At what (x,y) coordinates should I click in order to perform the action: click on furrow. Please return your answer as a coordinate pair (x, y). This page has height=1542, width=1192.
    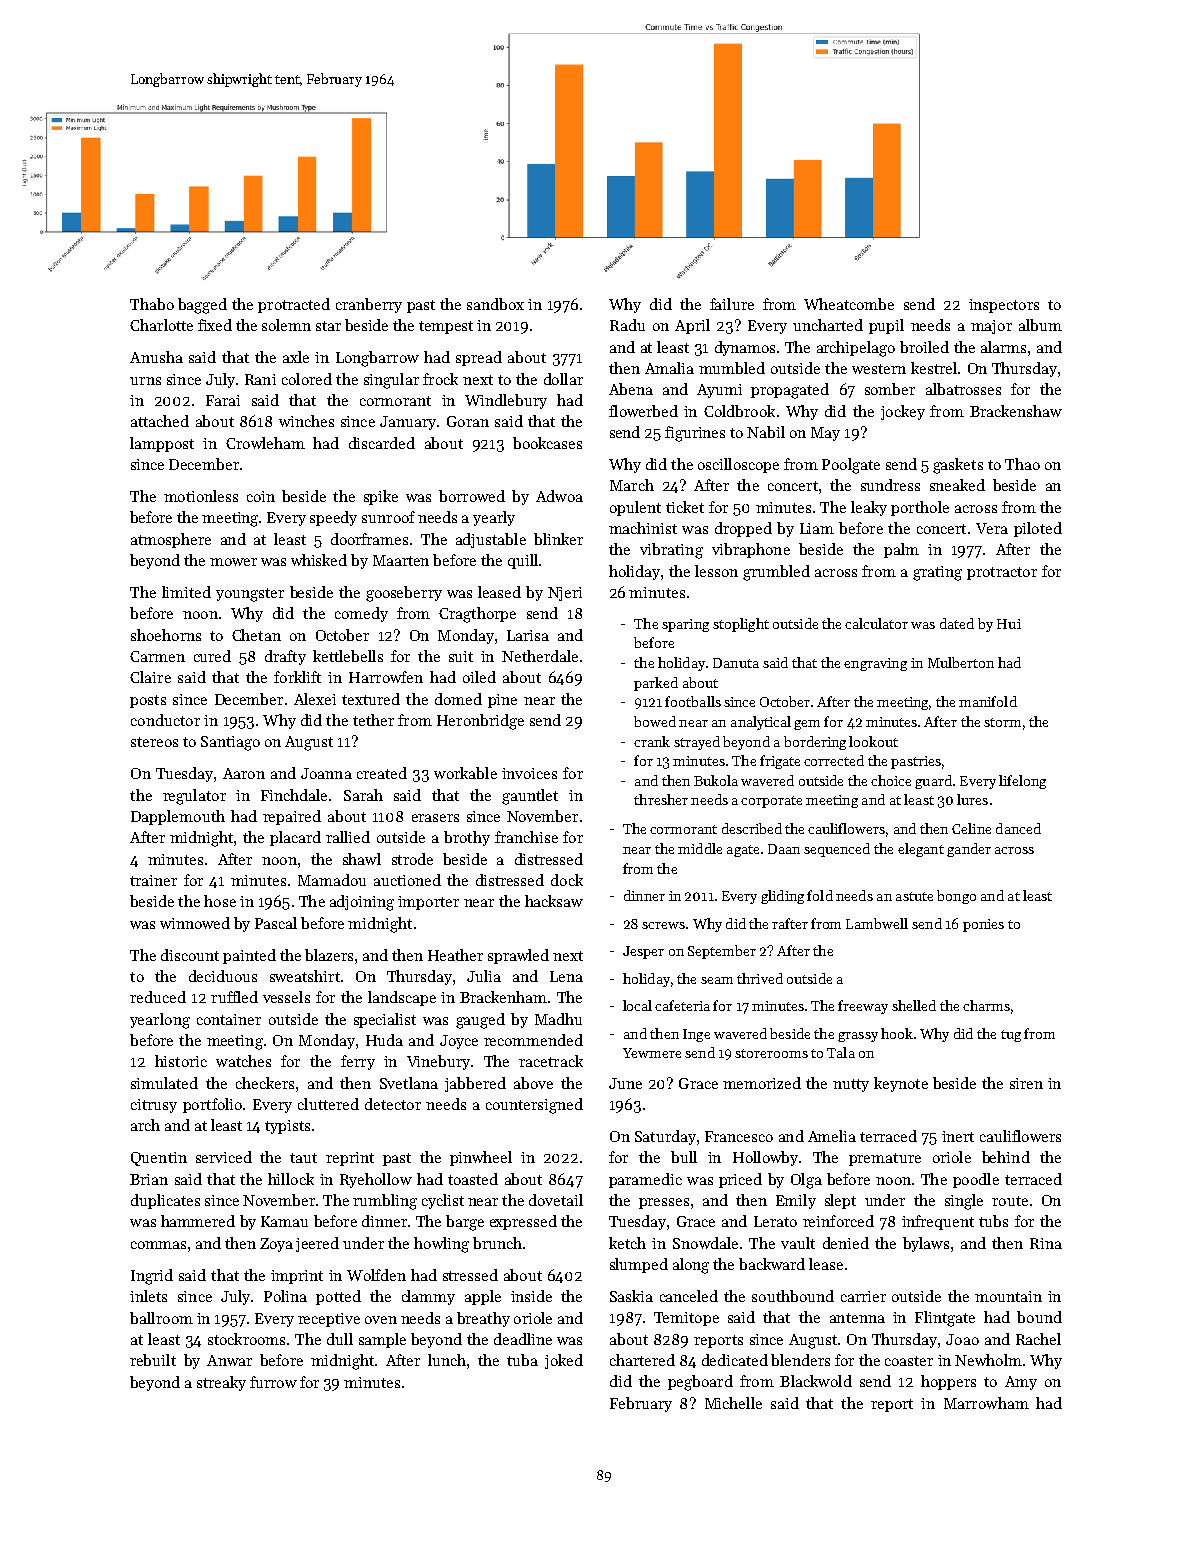
    Looking at the image, I should click on (273, 1382).
